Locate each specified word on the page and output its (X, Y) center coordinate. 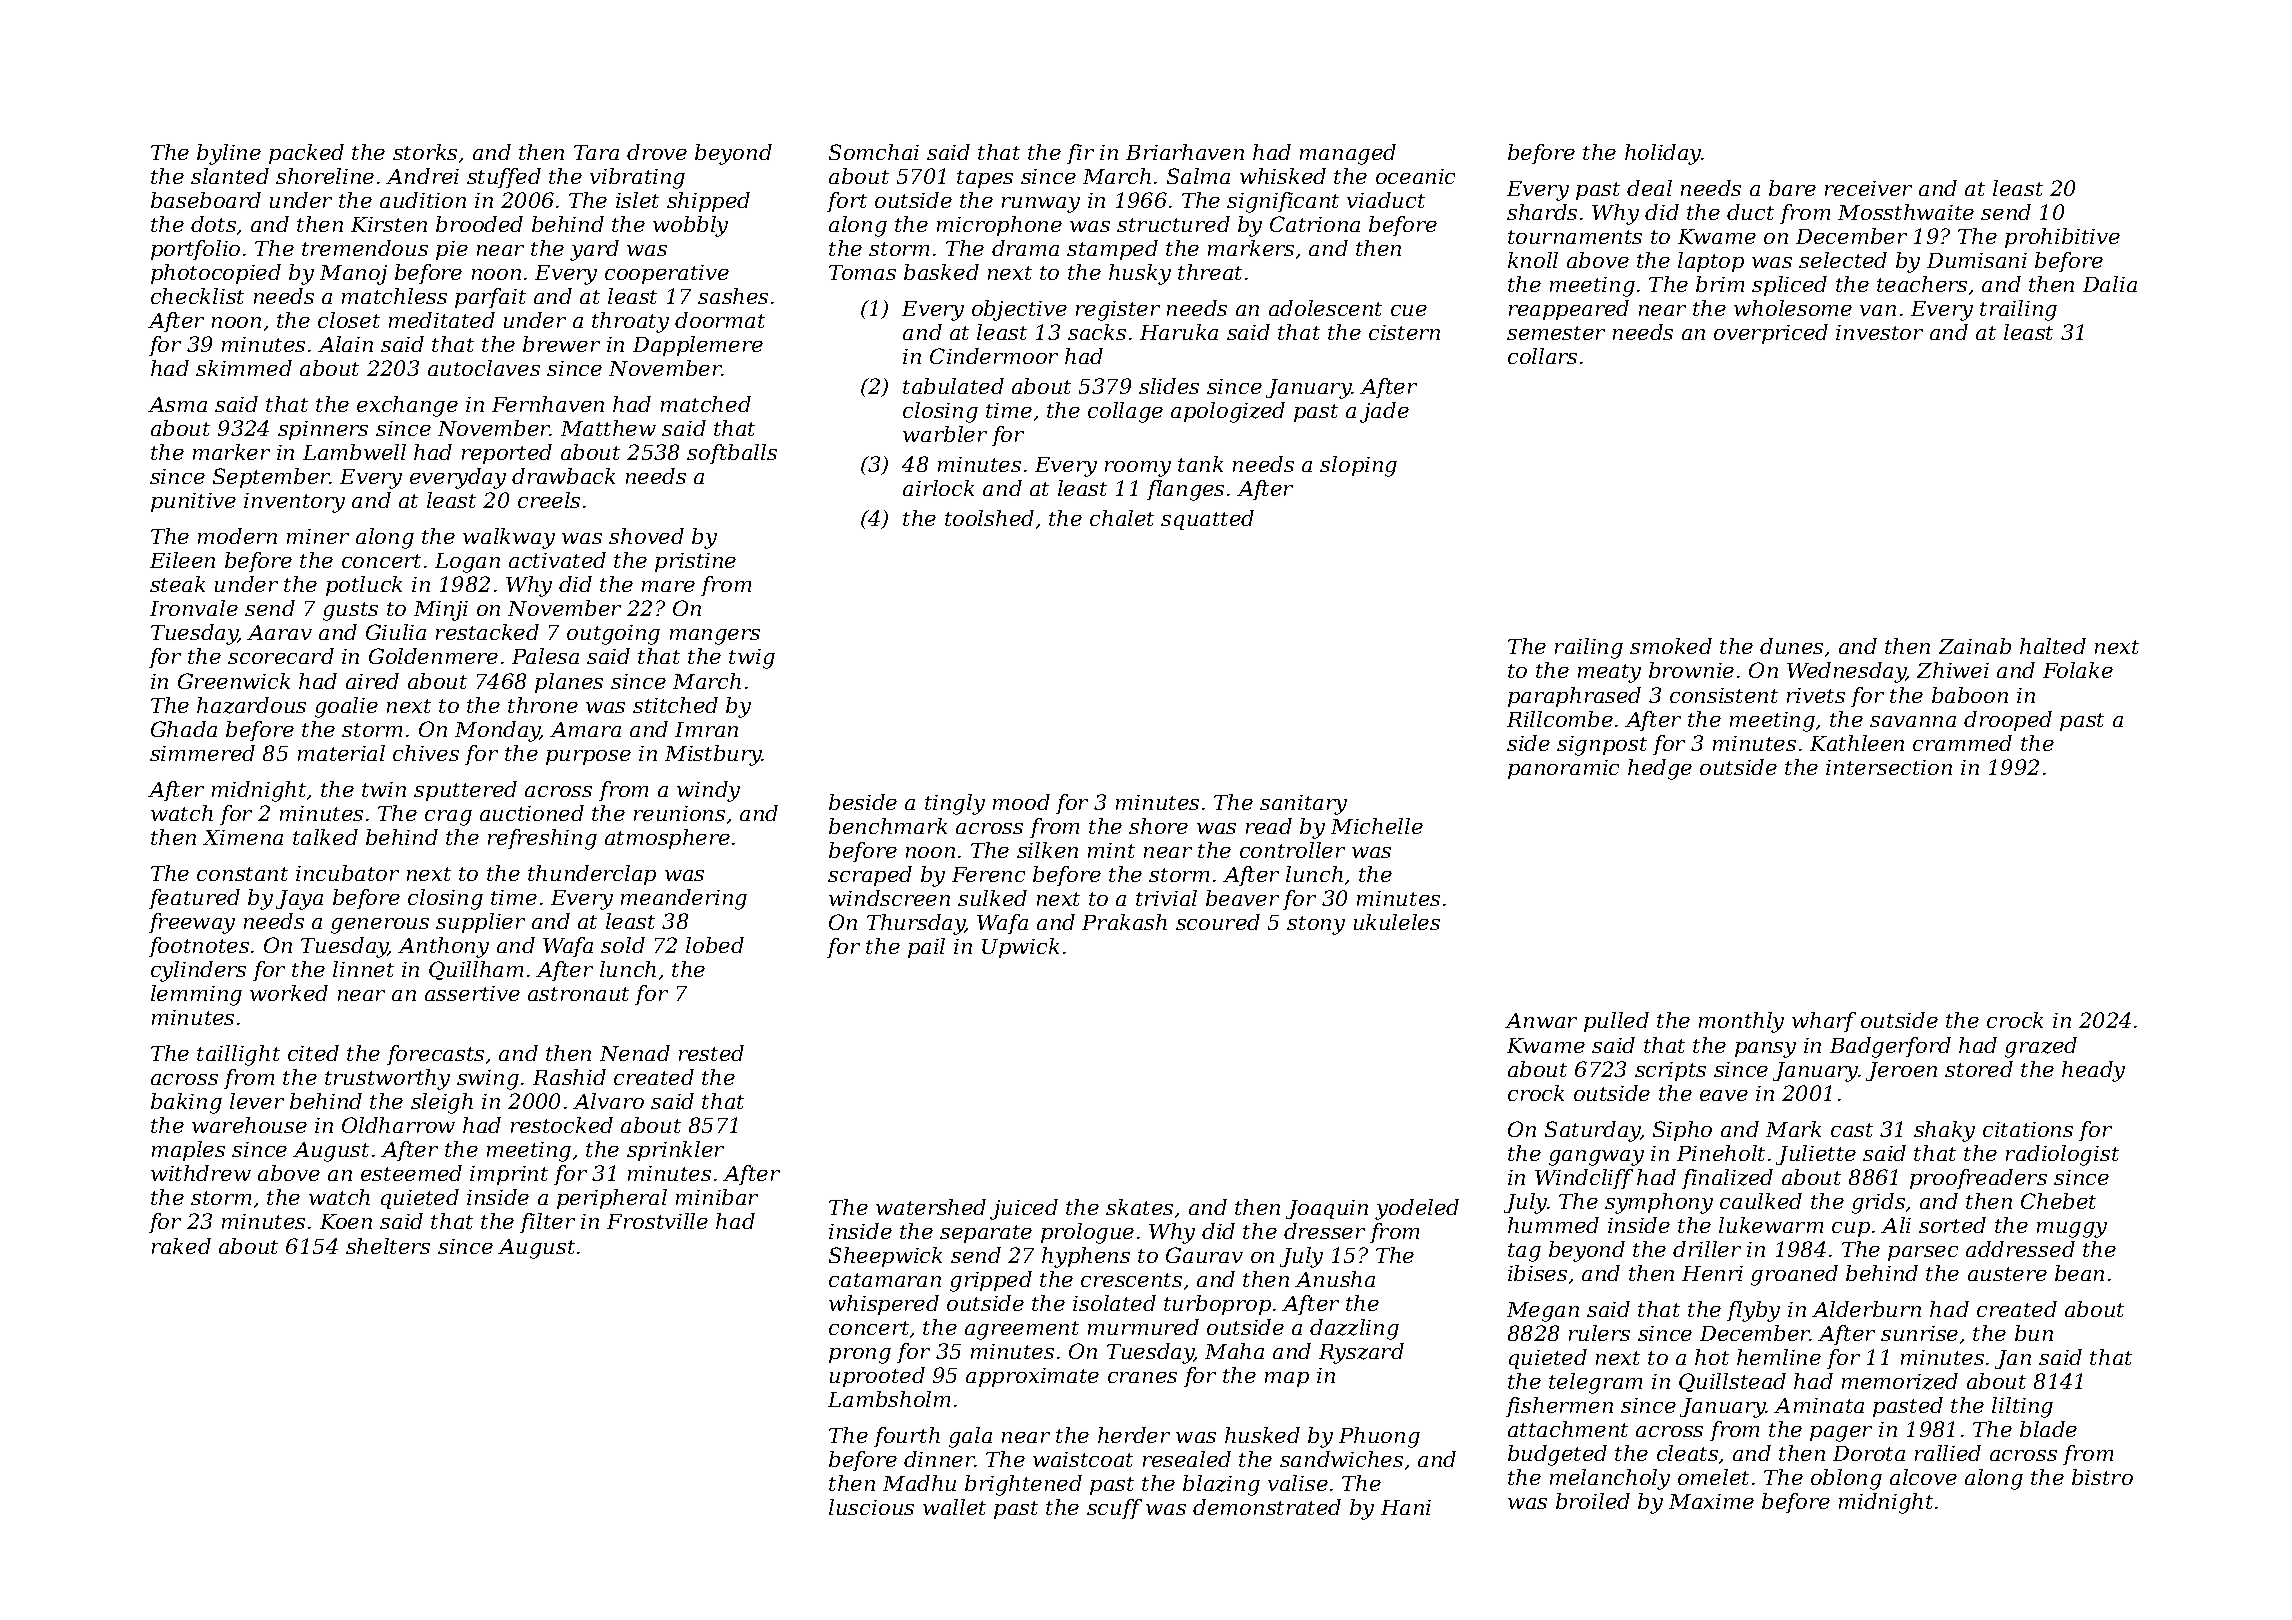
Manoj (353, 275)
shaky (1944, 1131)
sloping (1358, 466)
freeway (192, 923)
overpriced (1771, 334)
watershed (931, 1207)
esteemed (411, 1173)
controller (1292, 850)
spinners (323, 430)
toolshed (989, 518)
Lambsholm (889, 1399)
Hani (1406, 1507)
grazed (2041, 1047)
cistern (1404, 332)
